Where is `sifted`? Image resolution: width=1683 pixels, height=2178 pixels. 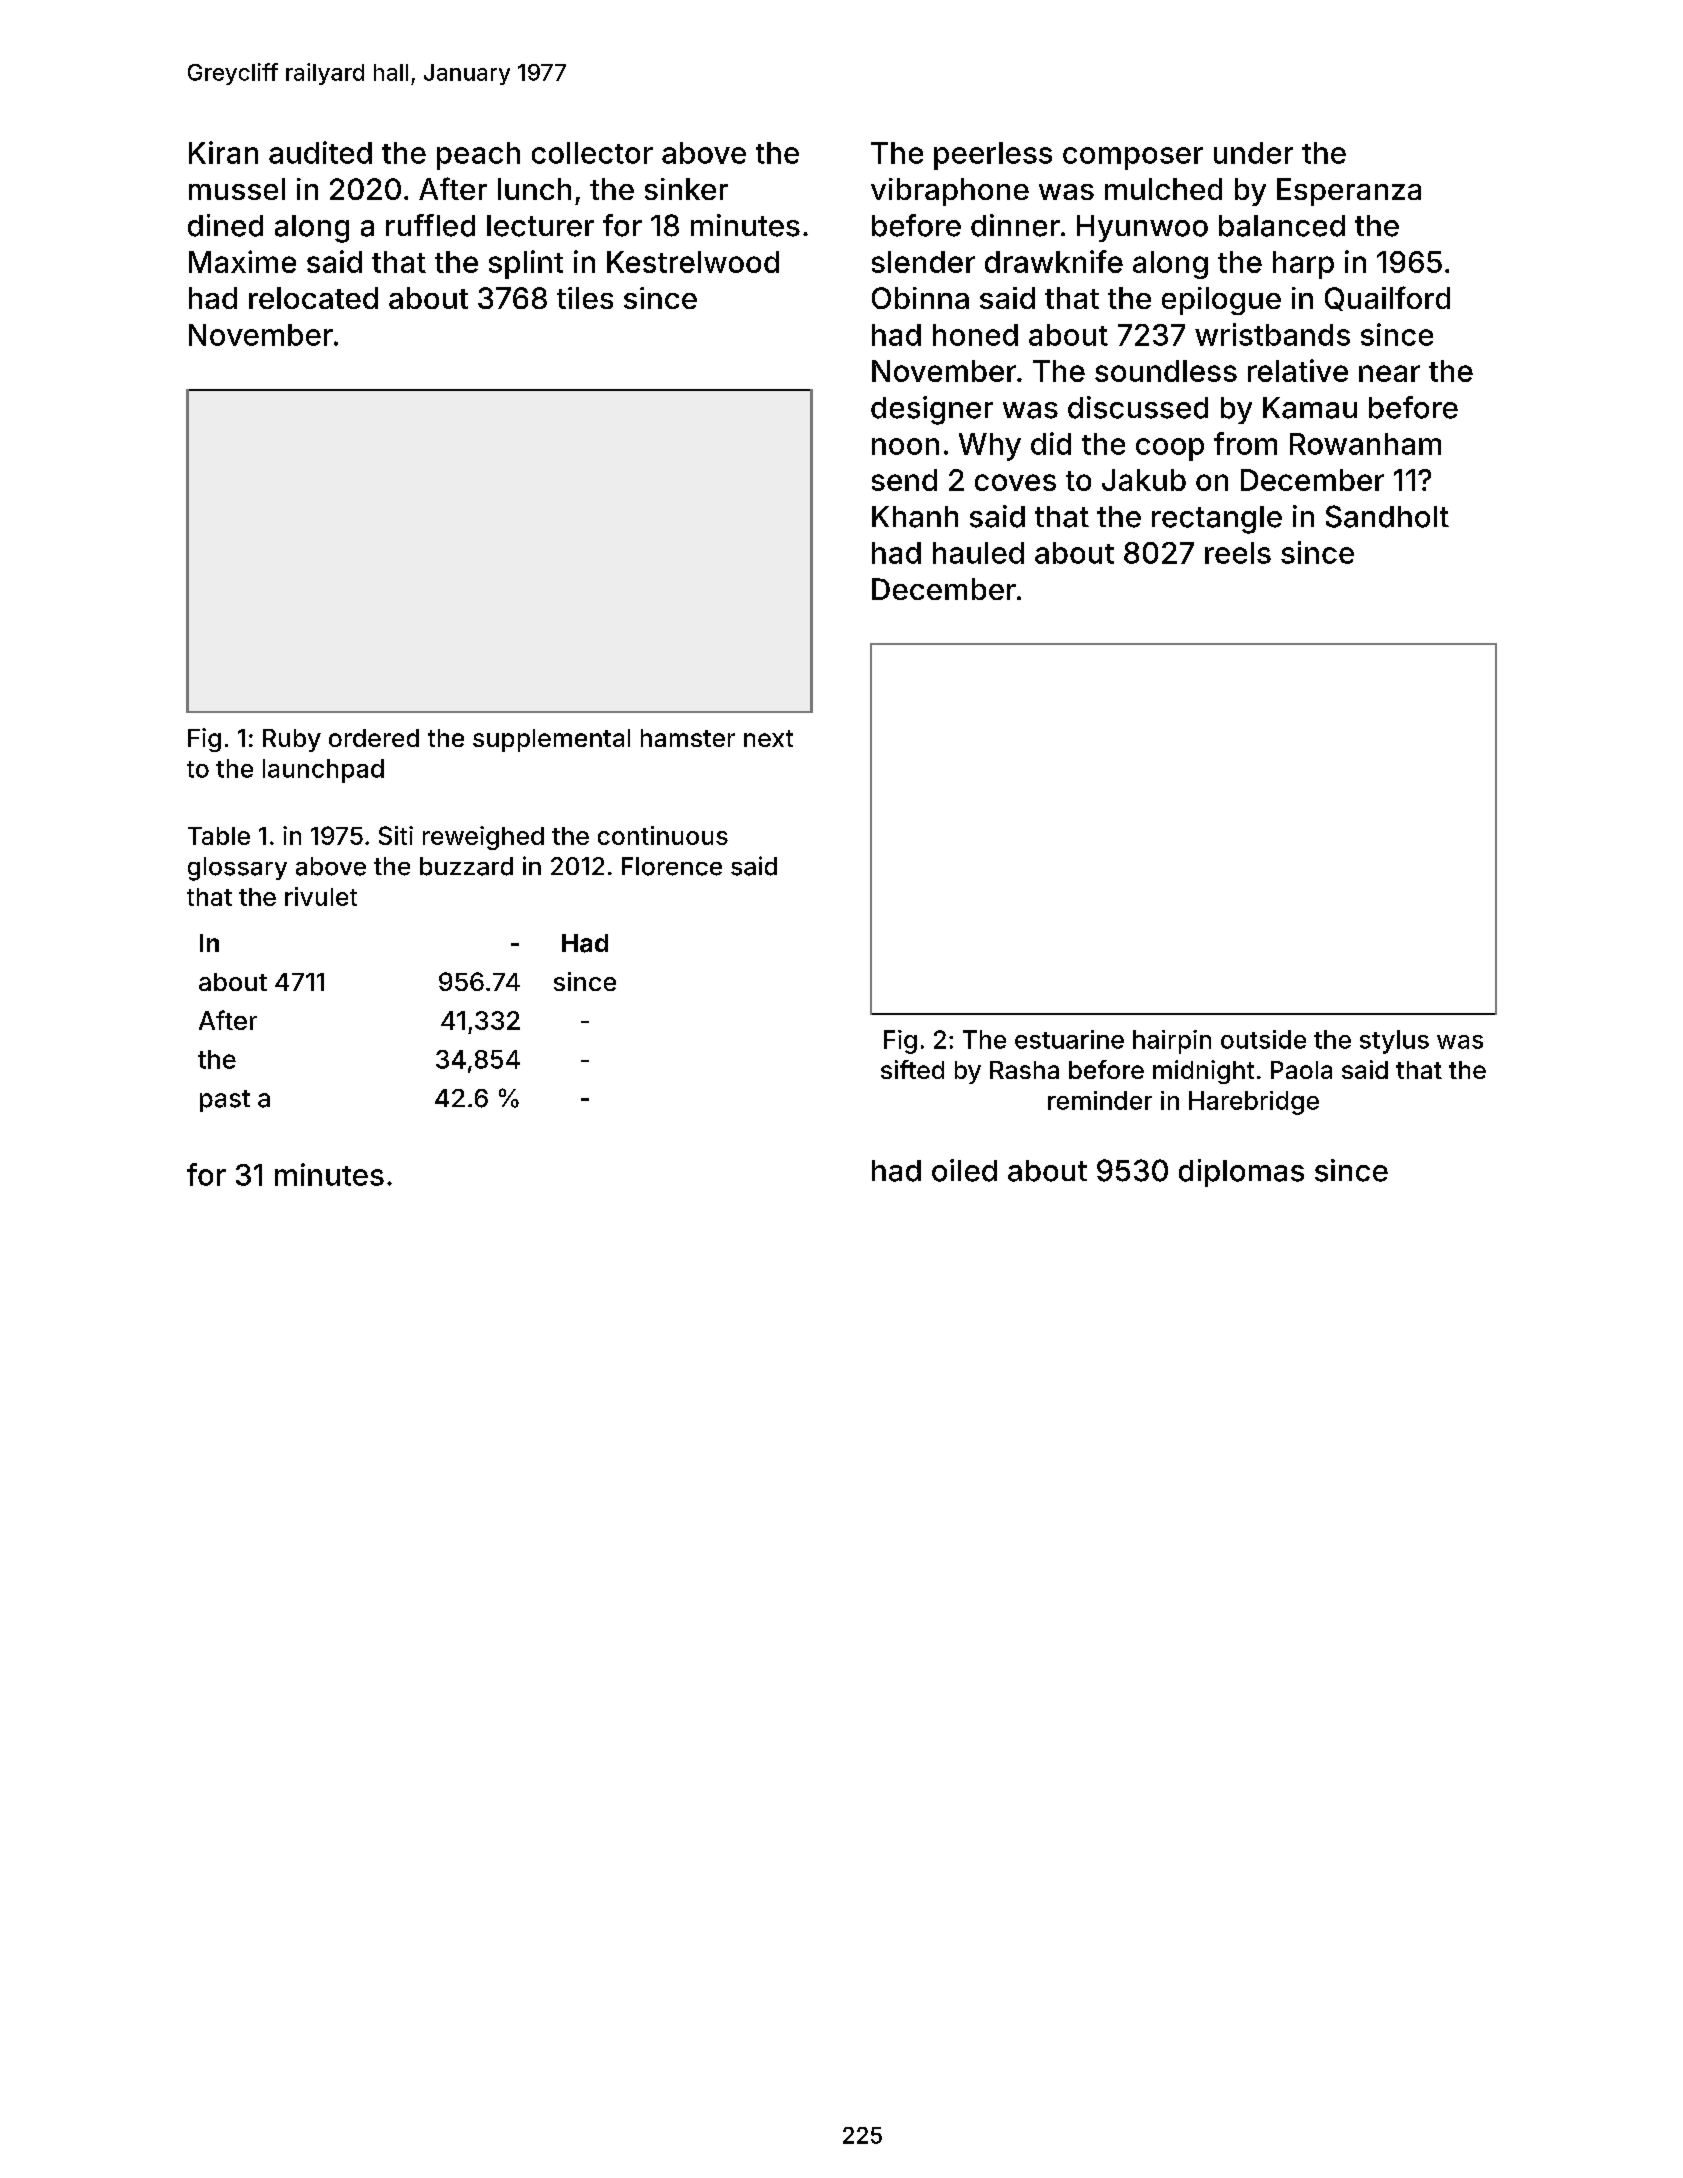
sifted is located at coordinates (912, 1069).
